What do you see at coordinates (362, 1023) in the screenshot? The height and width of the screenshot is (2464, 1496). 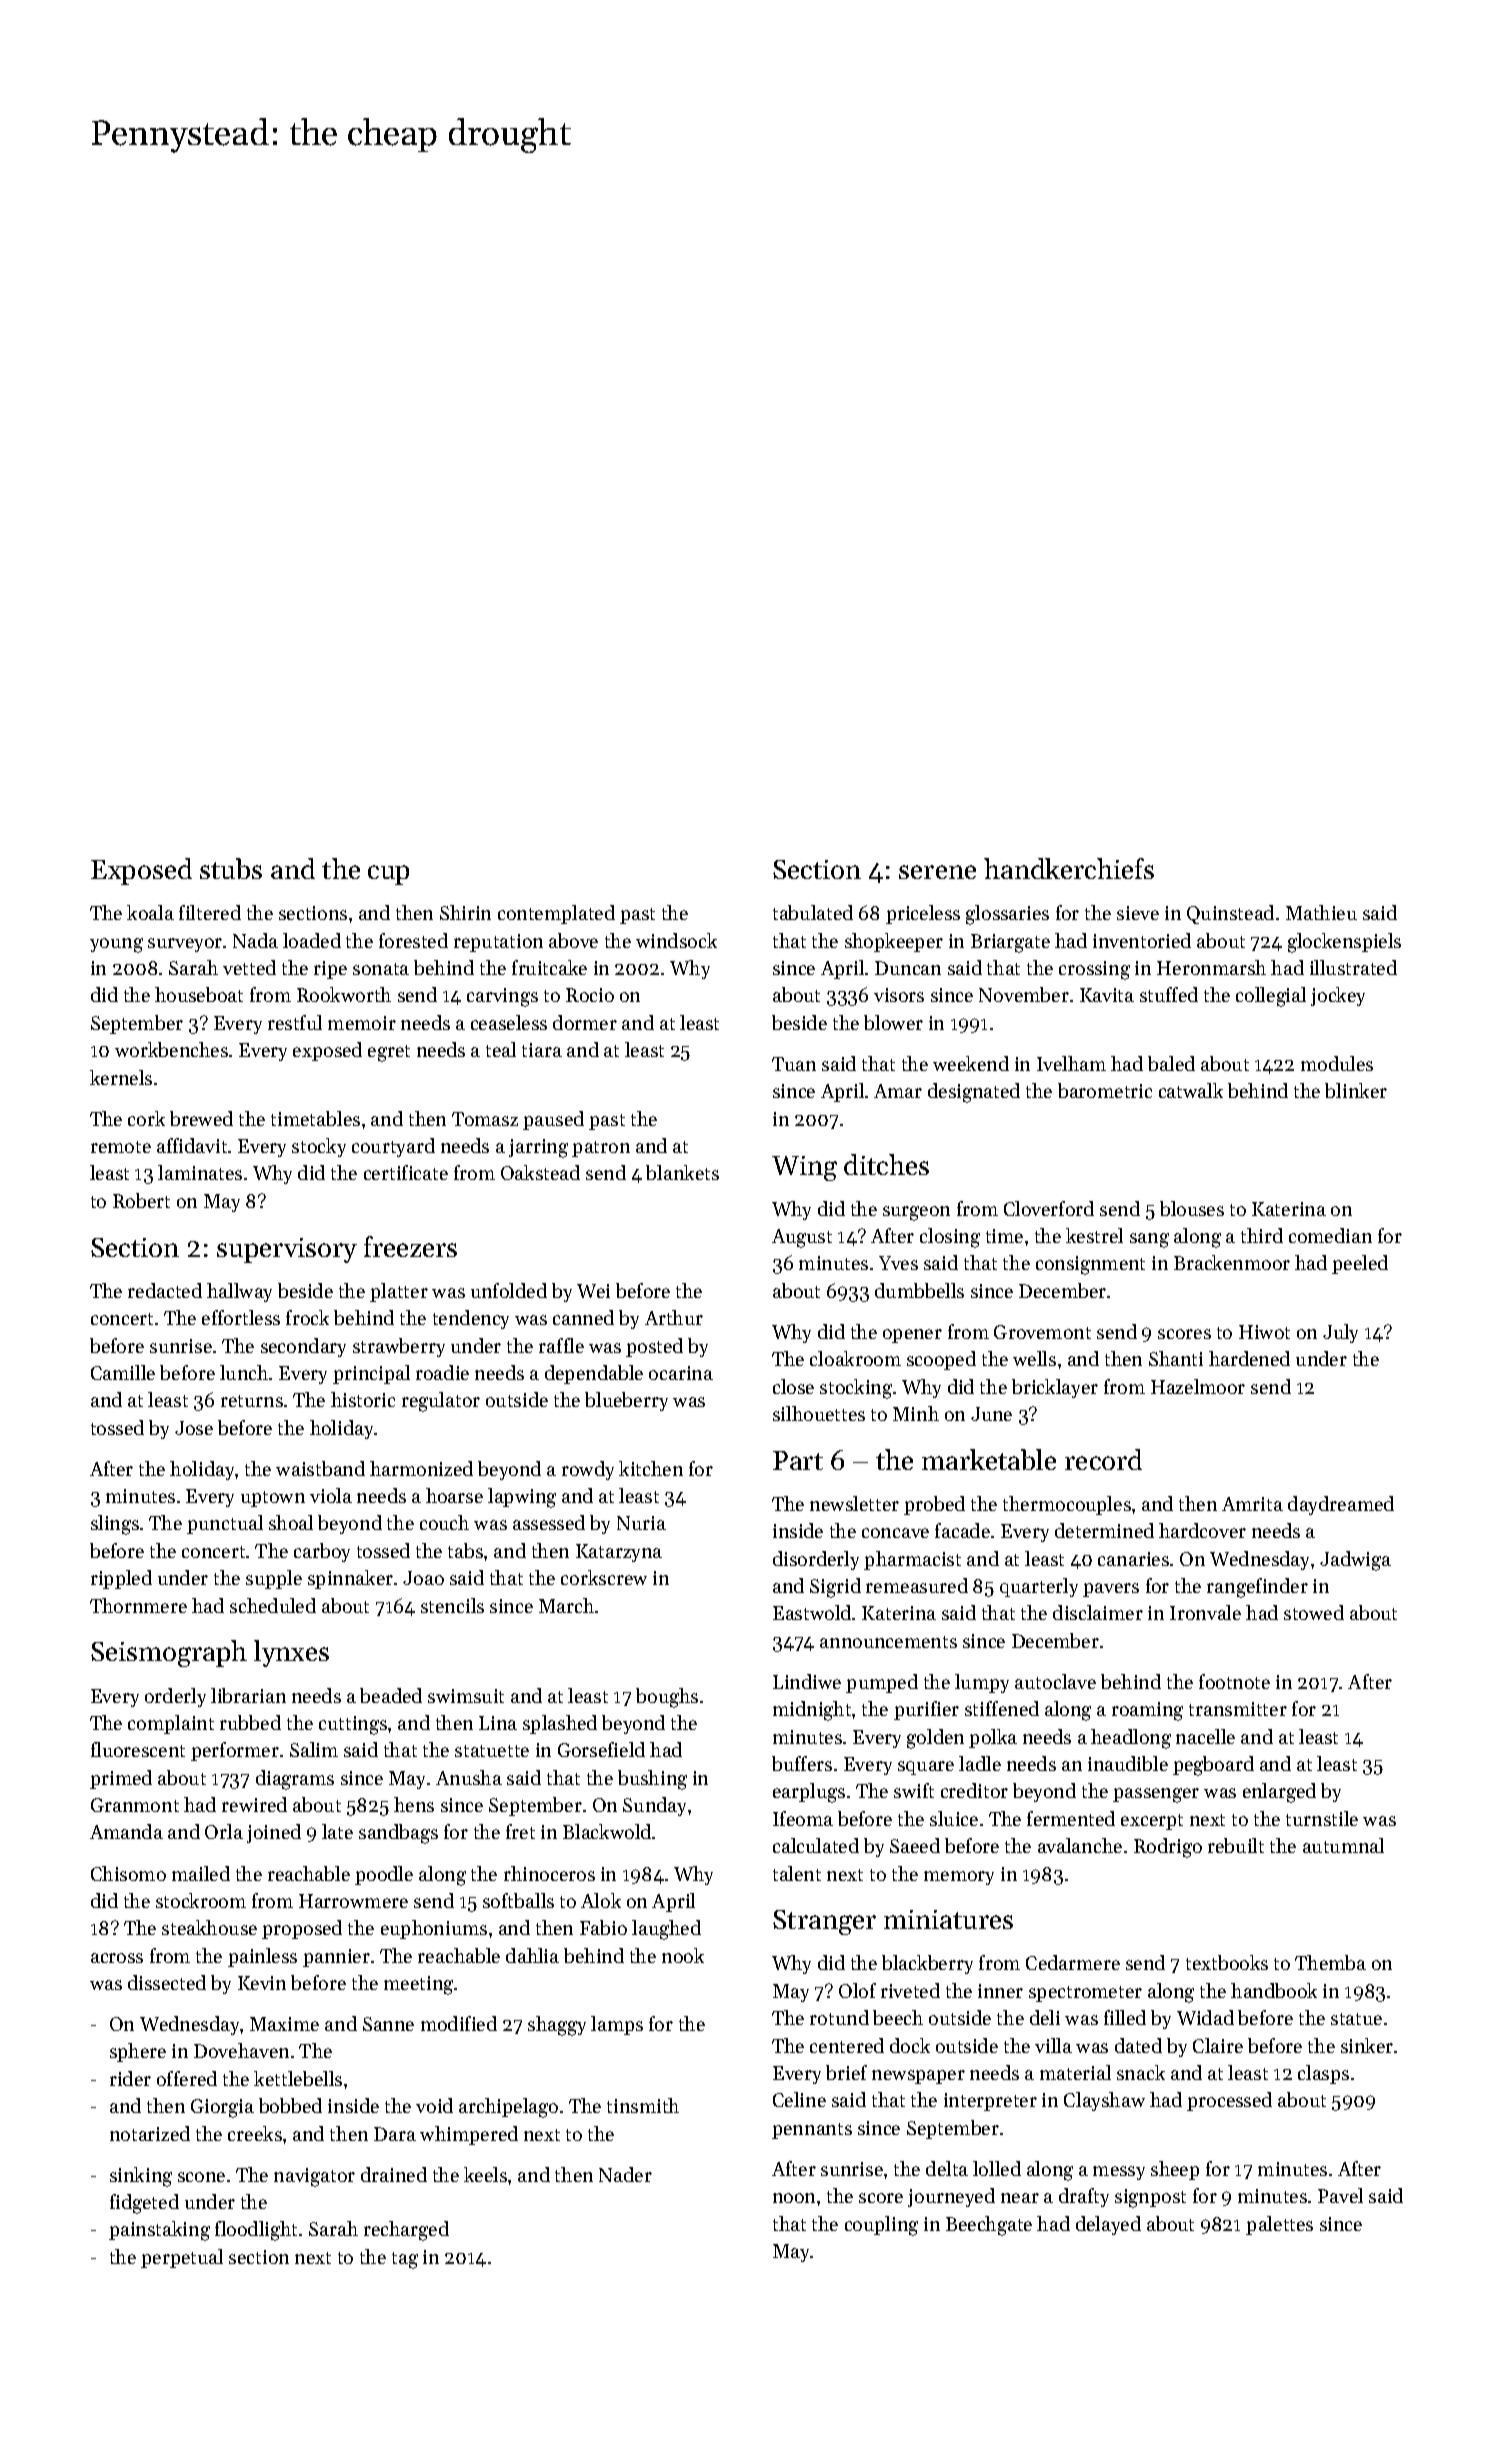 I see `memoir` at bounding box center [362, 1023].
